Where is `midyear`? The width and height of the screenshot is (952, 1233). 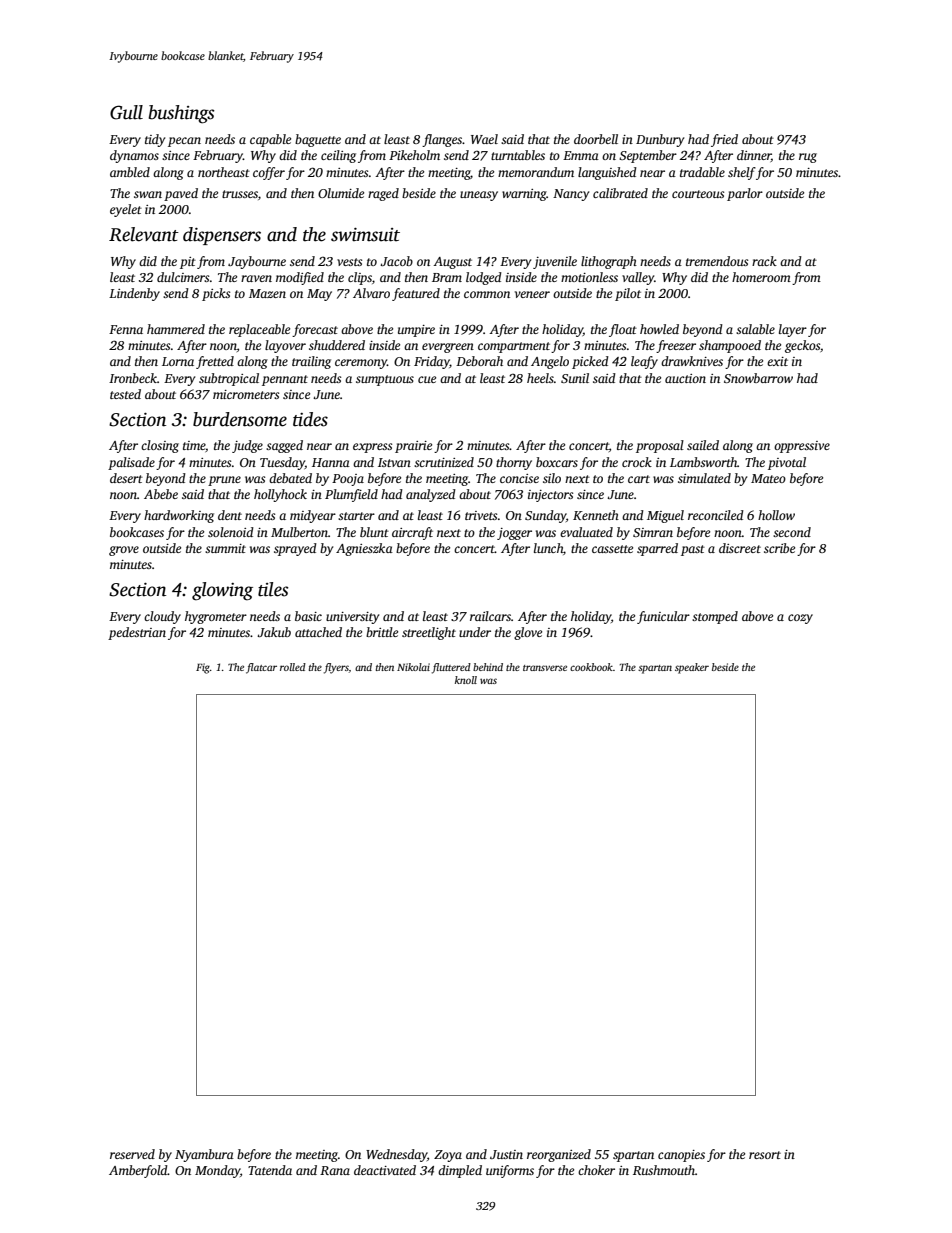 midyear is located at coordinates (313, 516).
